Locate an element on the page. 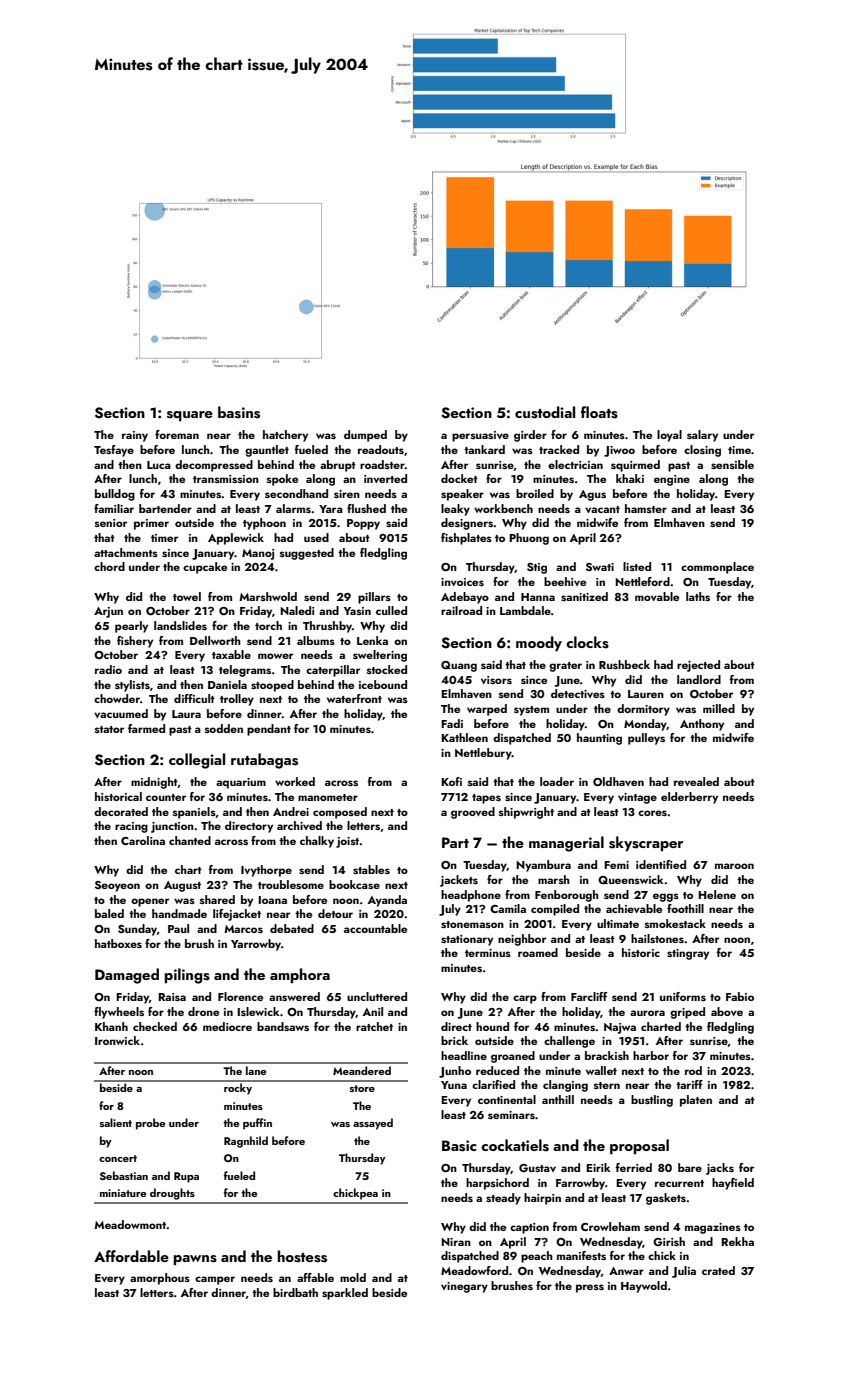 The width and height of the image is (849, 1400). custodial is located at coordinates (545, 412).
